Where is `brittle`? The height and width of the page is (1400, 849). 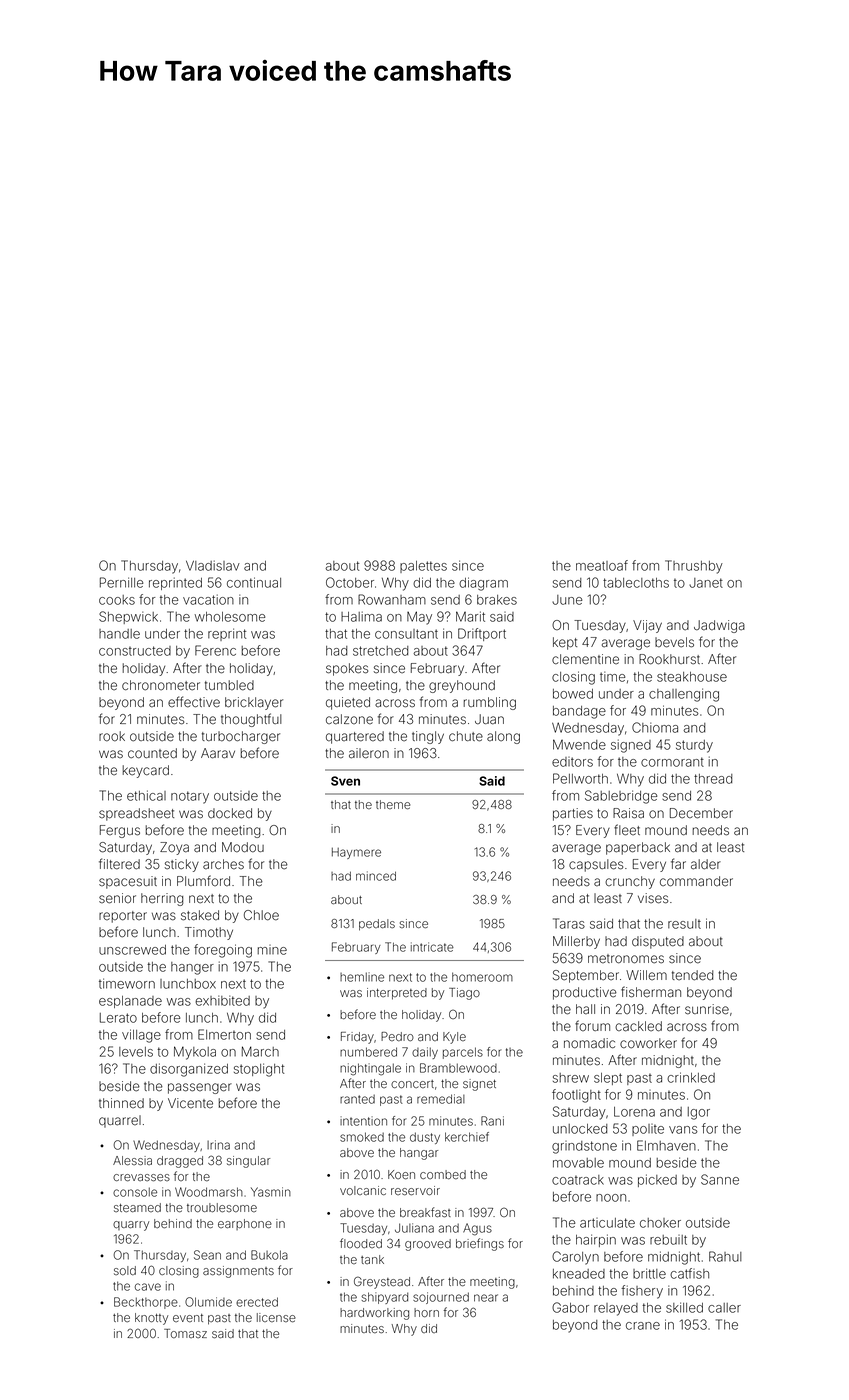
brittle is located at coordinates (649, 1273).
